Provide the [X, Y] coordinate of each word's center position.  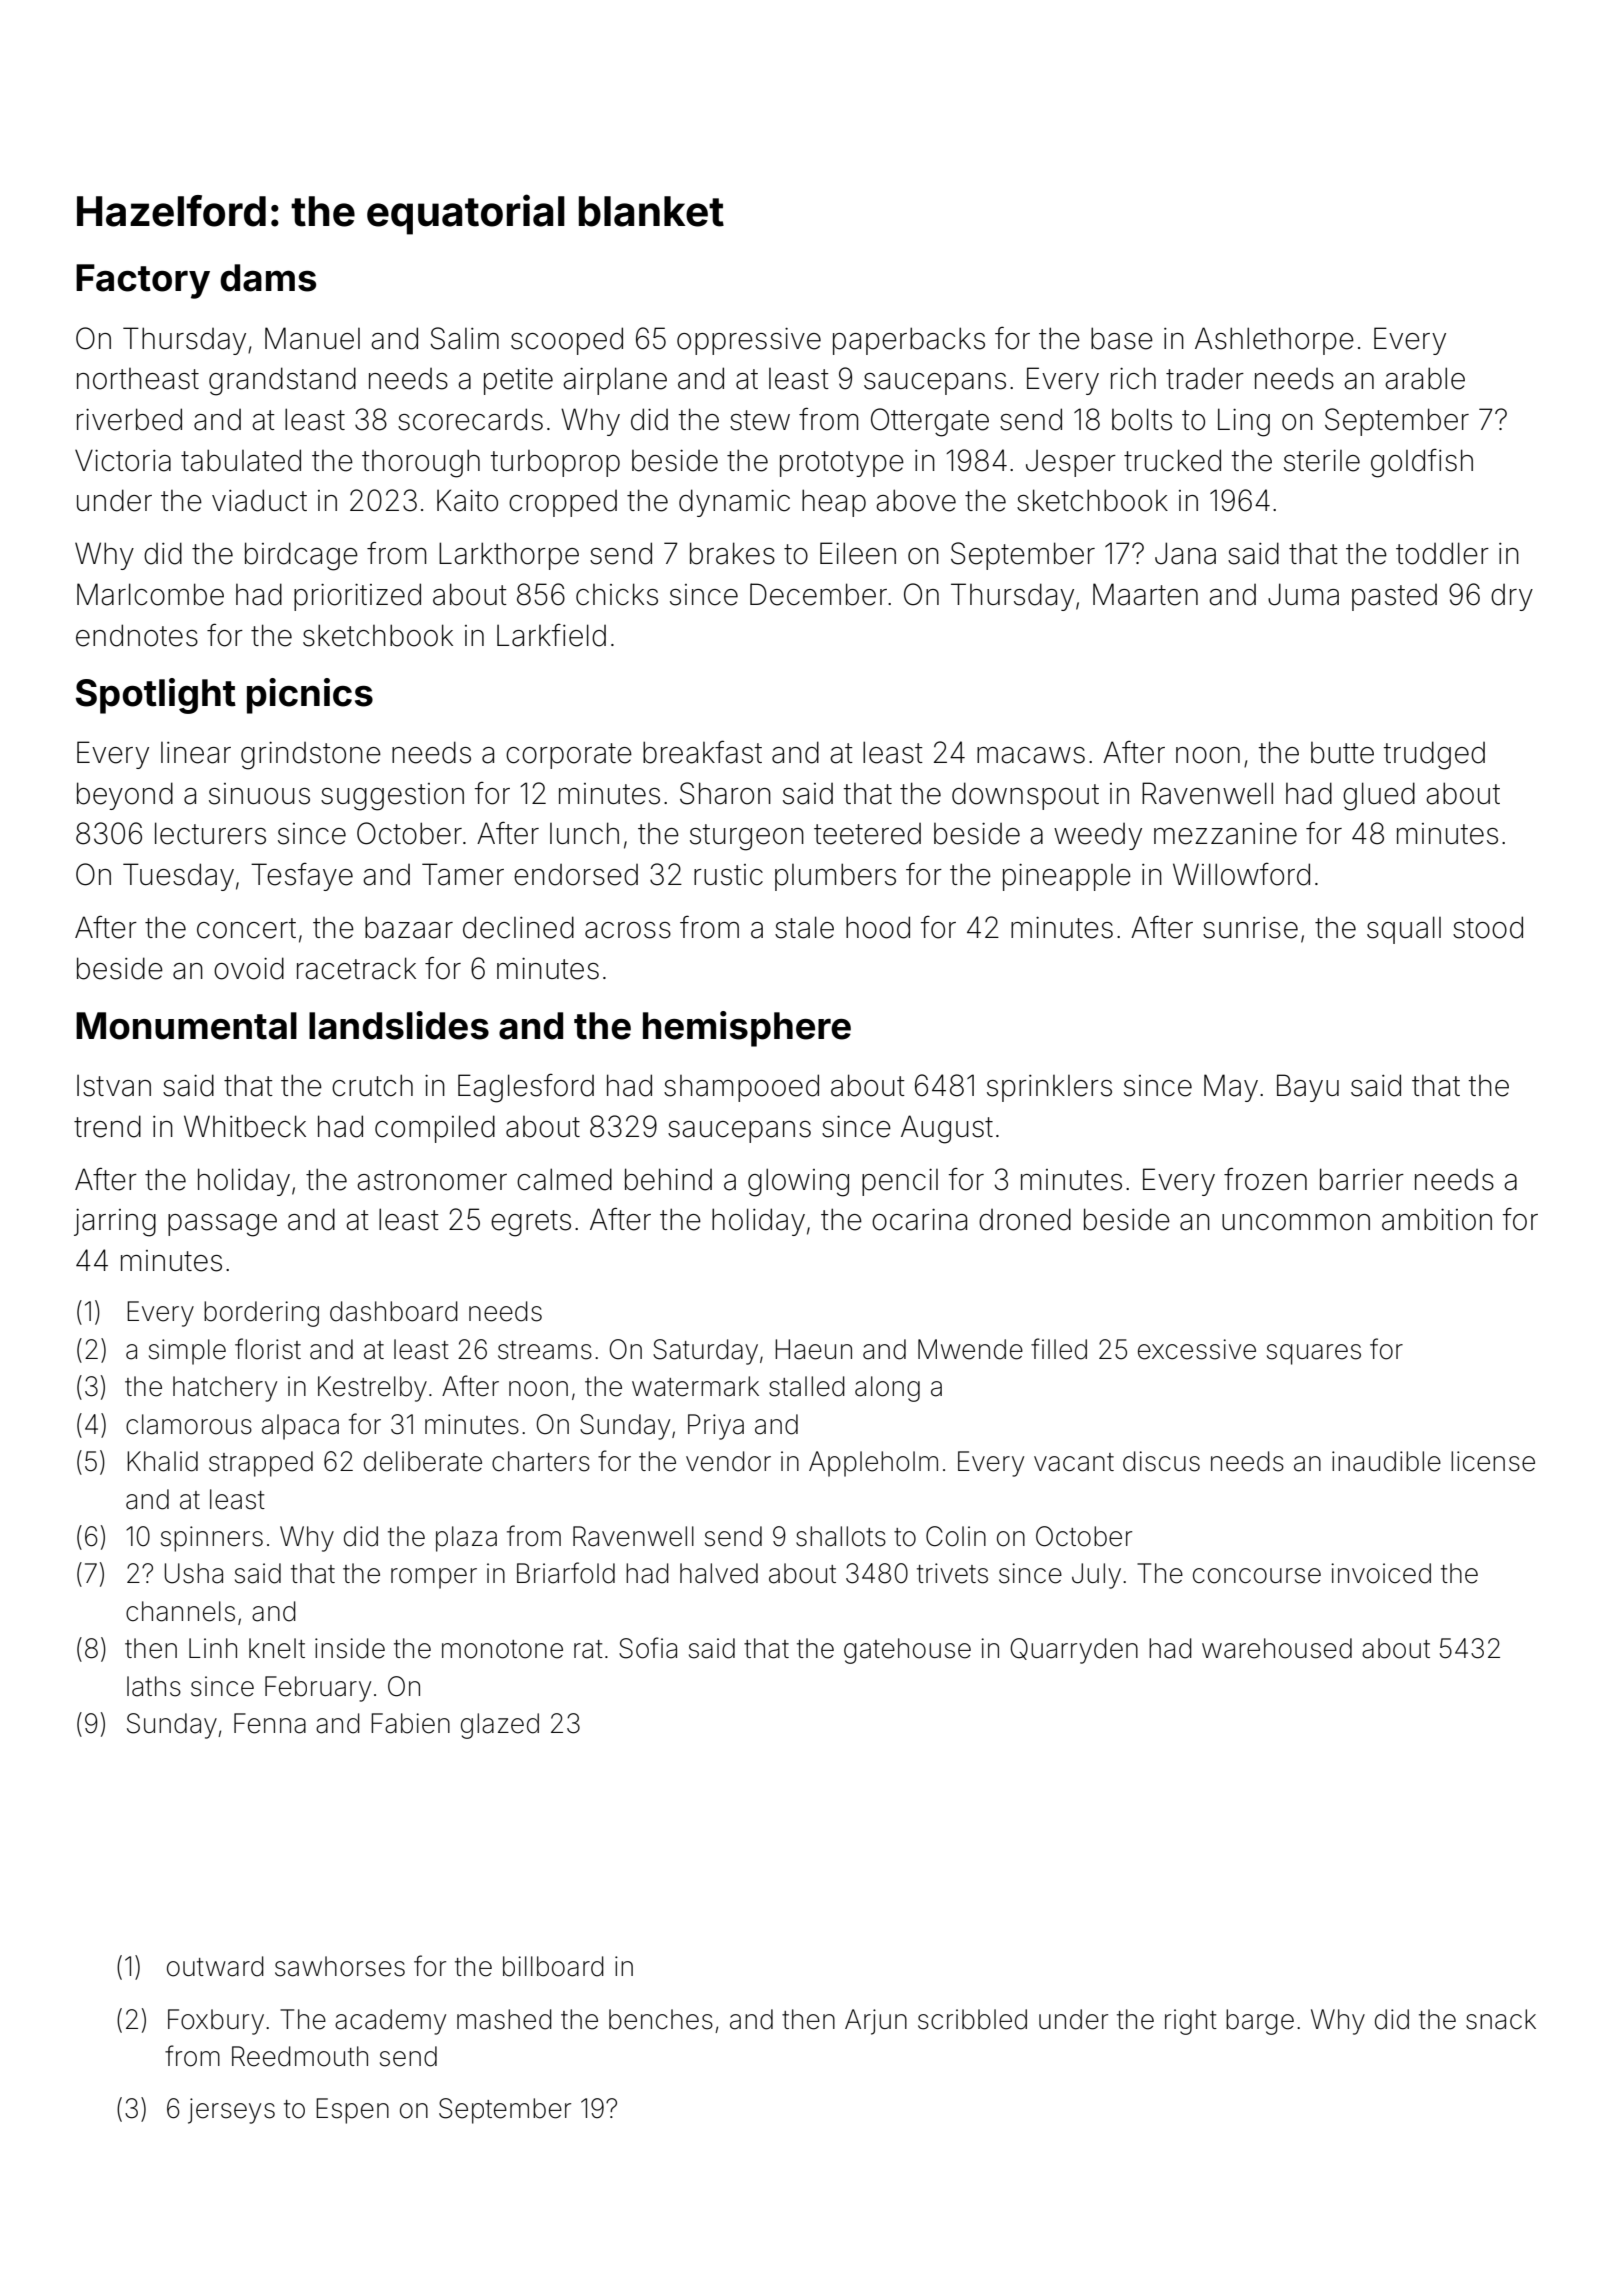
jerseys [231, 2111]
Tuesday [178, 877]
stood [1488, 927]
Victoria [123, 460]
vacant [1074, 1462]
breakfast [702, 752]
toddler [1442, 553]
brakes [732, 553]
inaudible [1386, 1461]
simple [187, 1352]
